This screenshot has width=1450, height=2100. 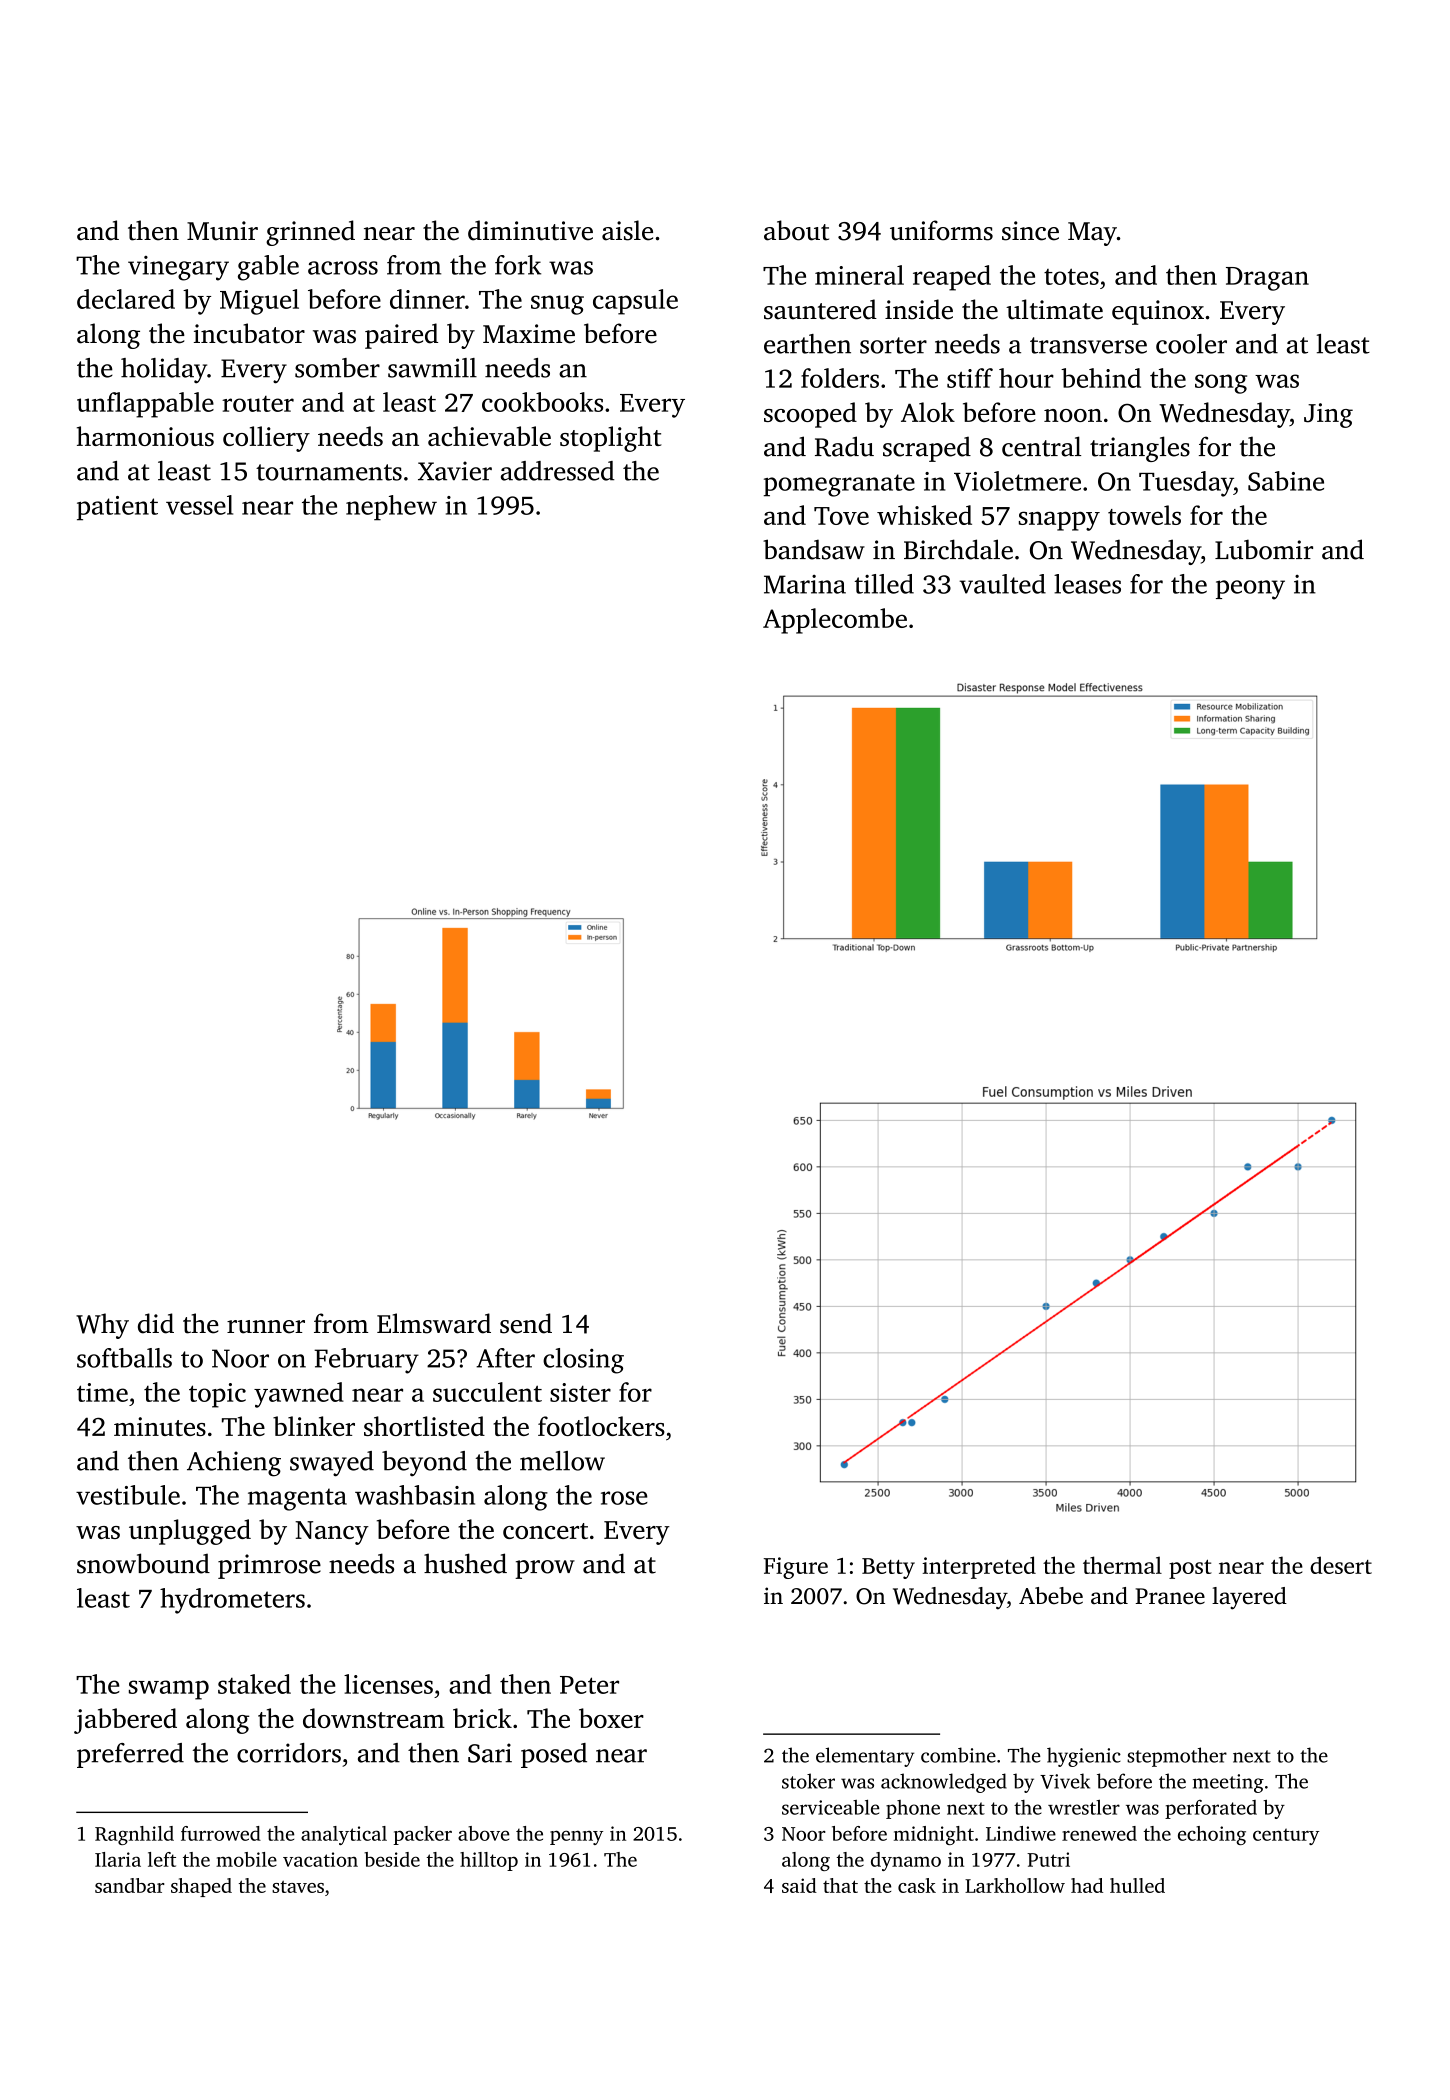 I want to click on Sari, so click(x=490, y=1753).
